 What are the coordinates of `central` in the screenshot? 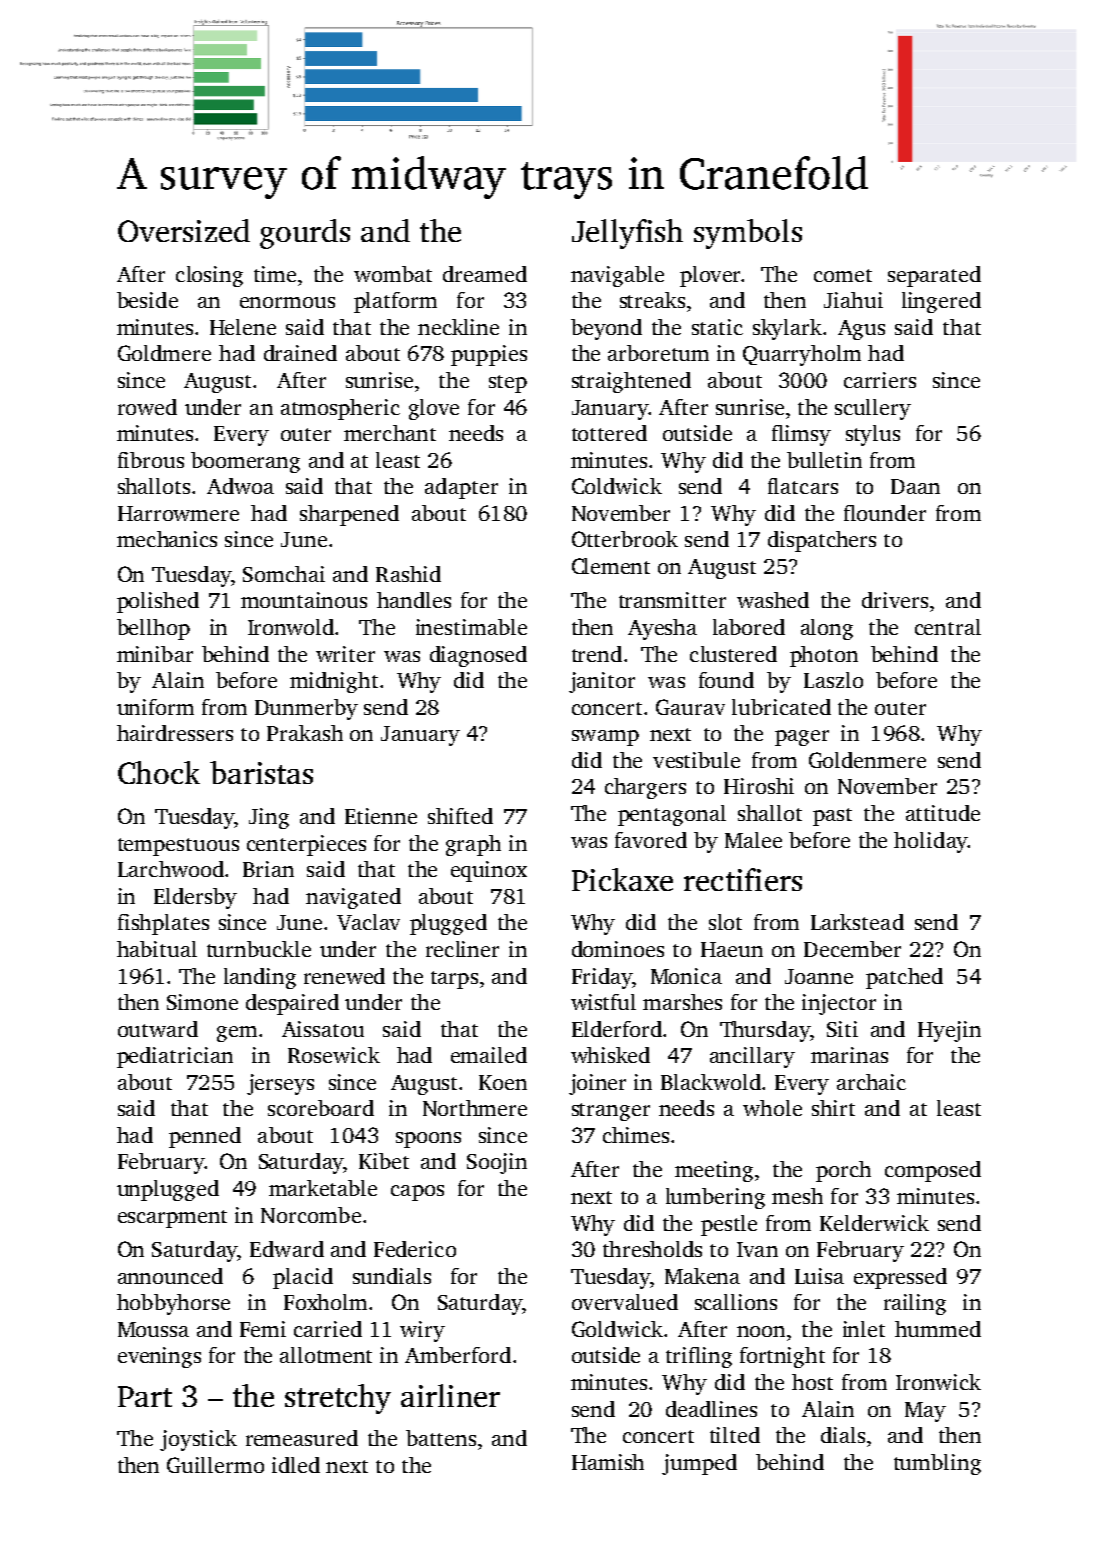 It's located at (948, 627).
